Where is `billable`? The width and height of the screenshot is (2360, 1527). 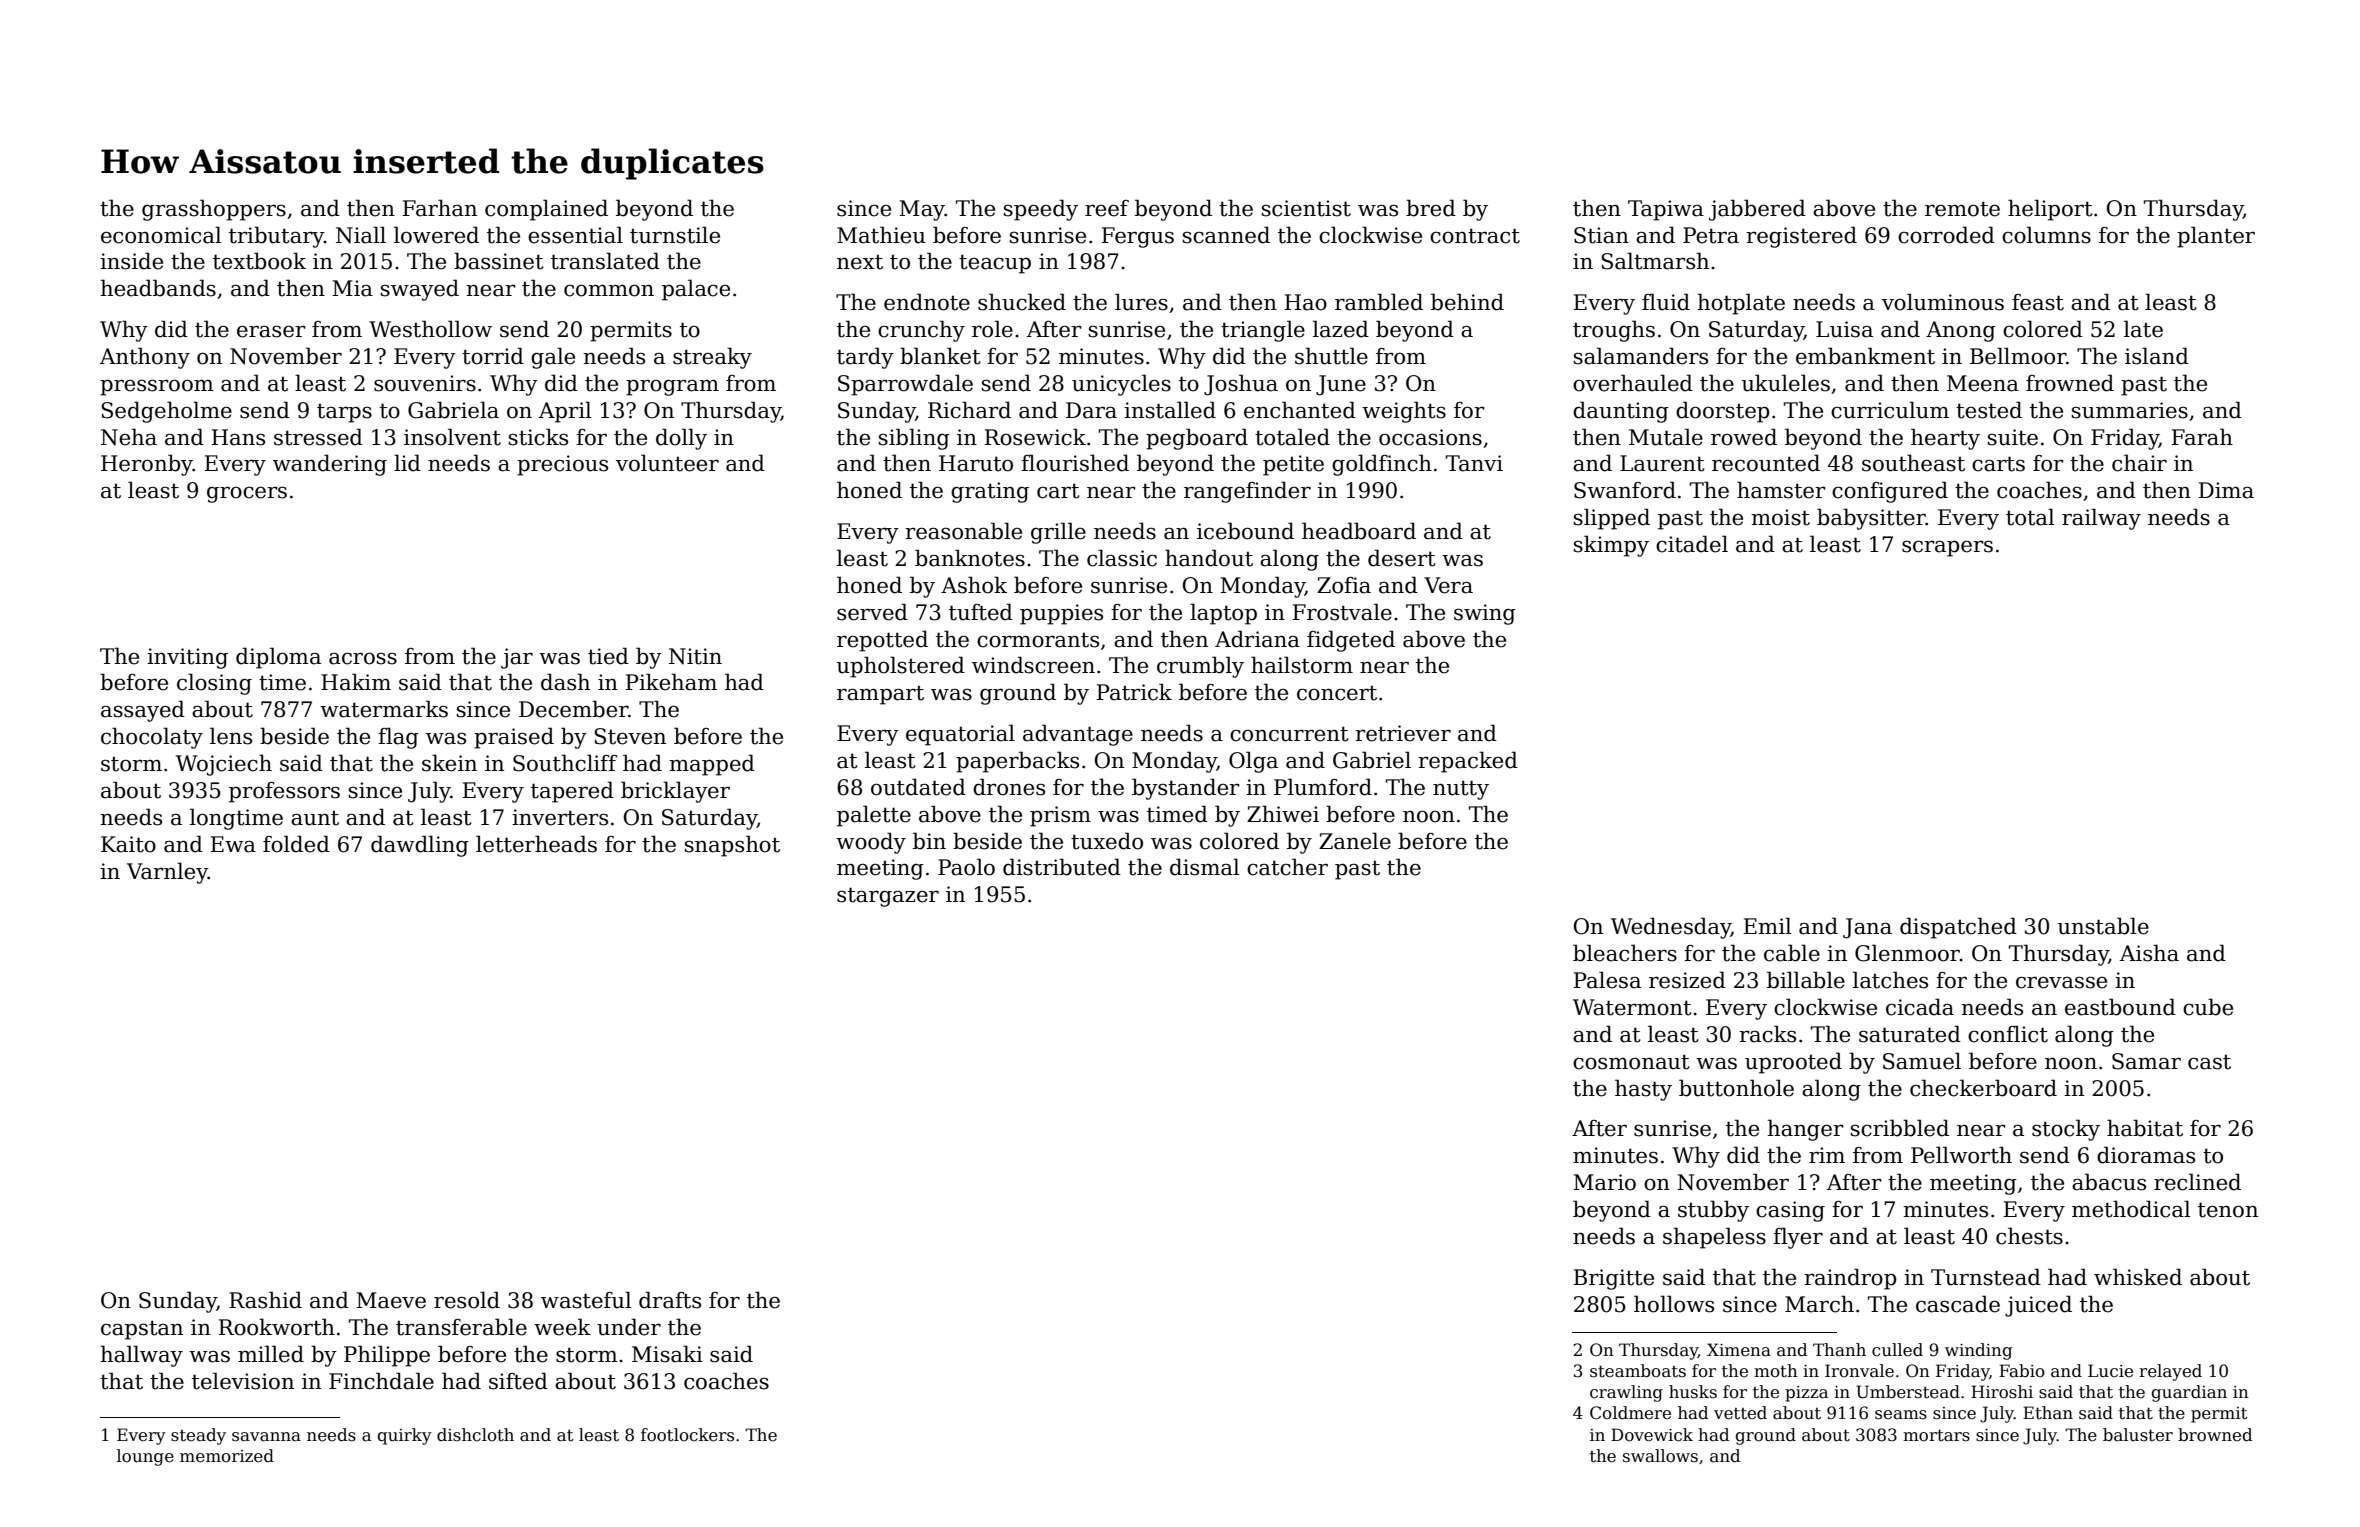 billable is located at coordinates (1806, 980).
